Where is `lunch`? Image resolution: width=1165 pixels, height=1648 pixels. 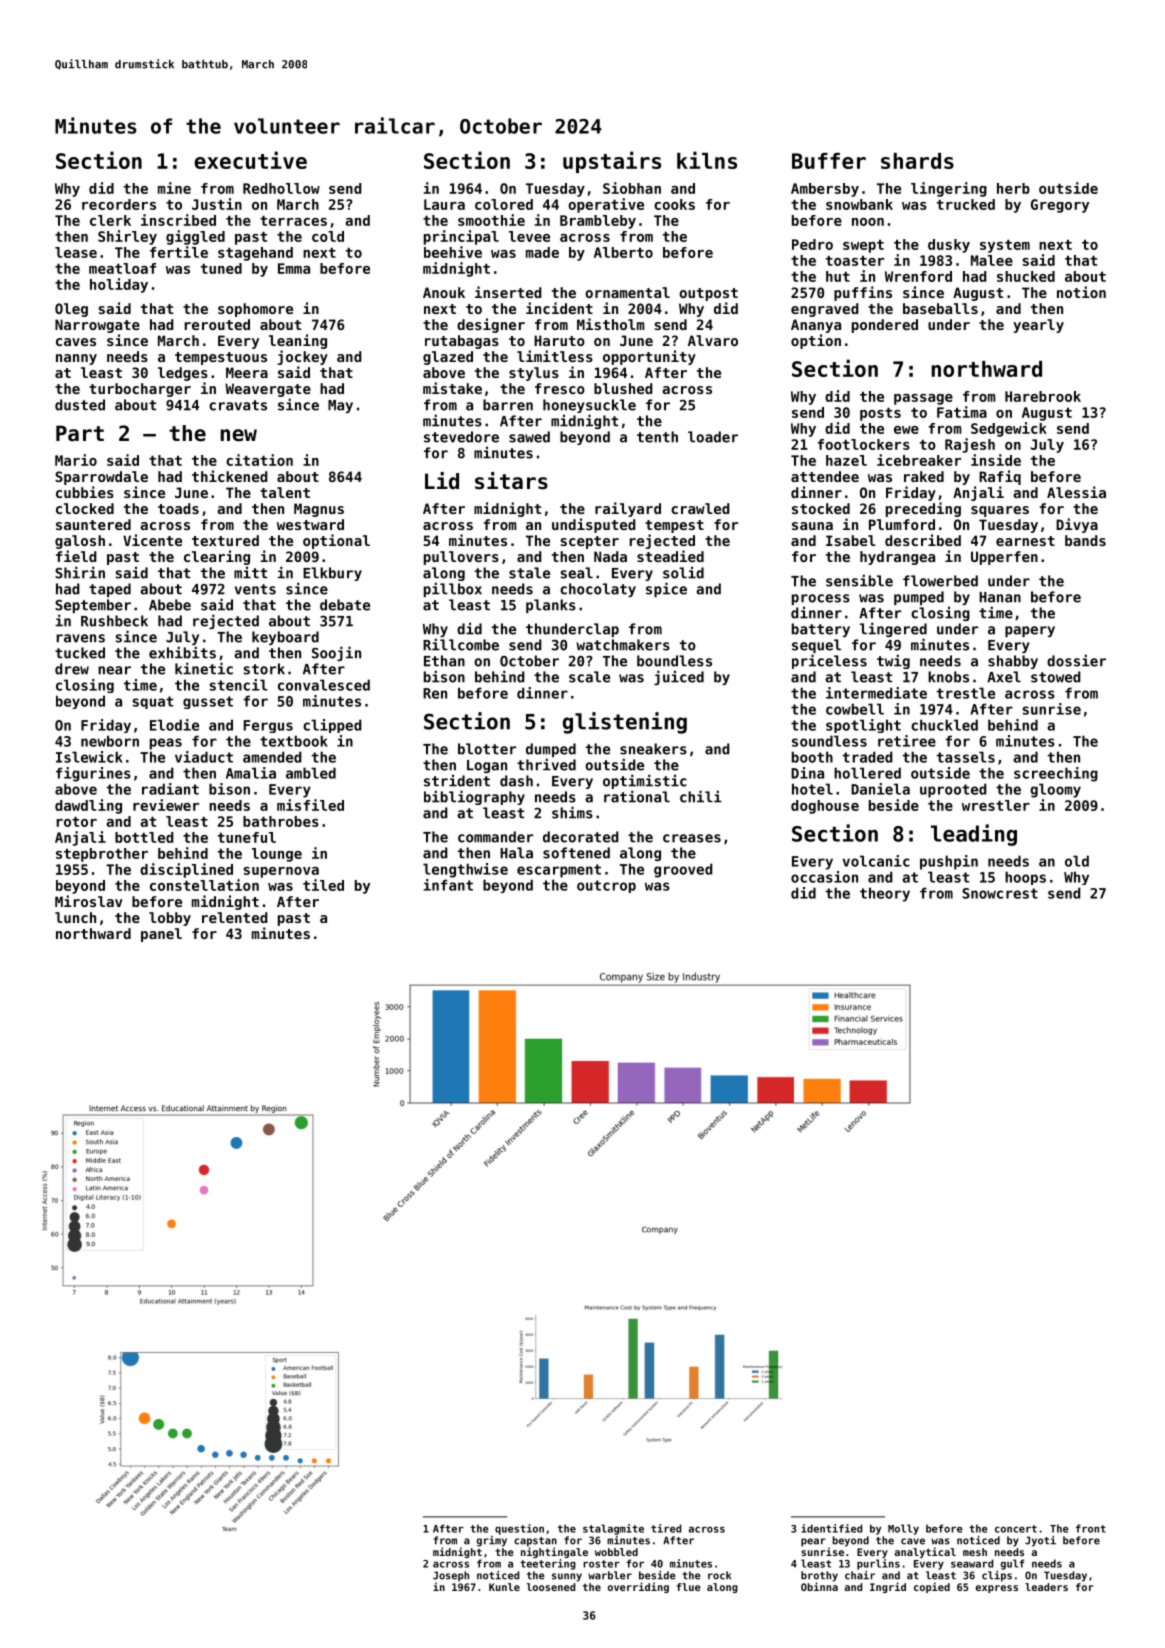
lunch is located at coordinates (75, 917).
